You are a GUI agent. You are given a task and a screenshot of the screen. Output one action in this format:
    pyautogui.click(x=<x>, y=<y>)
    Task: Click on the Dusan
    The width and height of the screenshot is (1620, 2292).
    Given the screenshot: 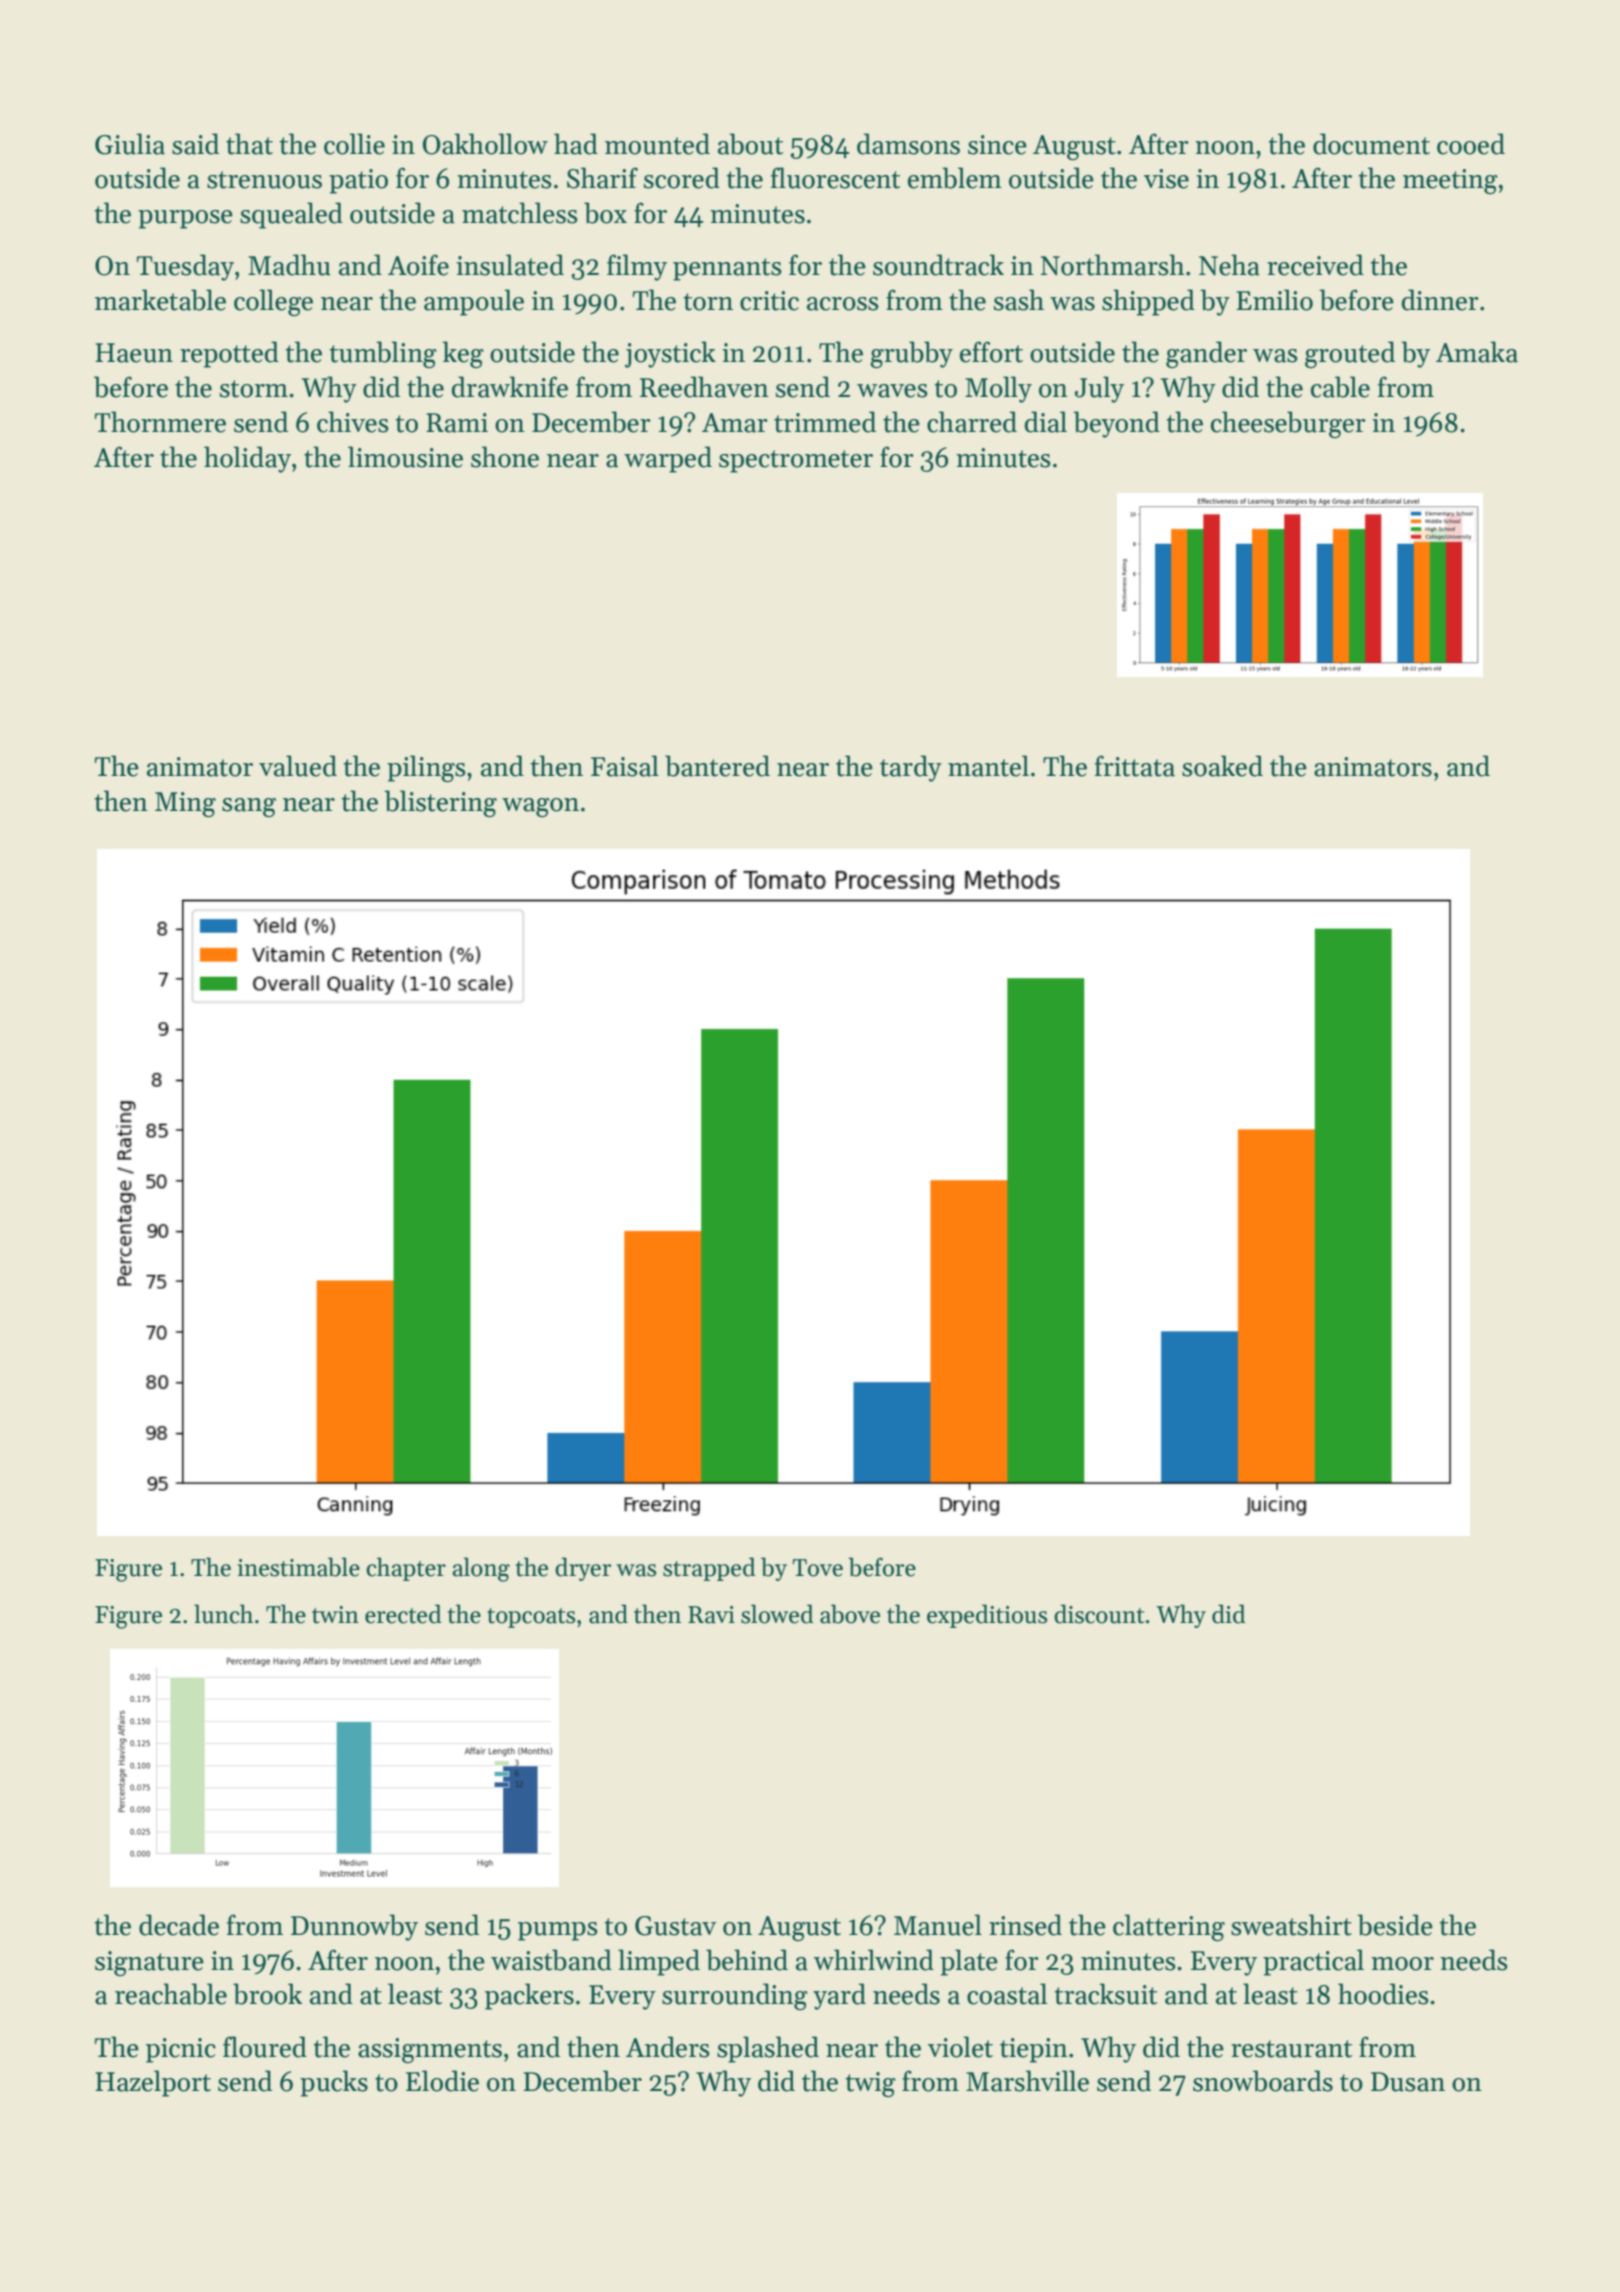 What is the action you would take?
    pyautogui.click(x=1408, y=2082)
